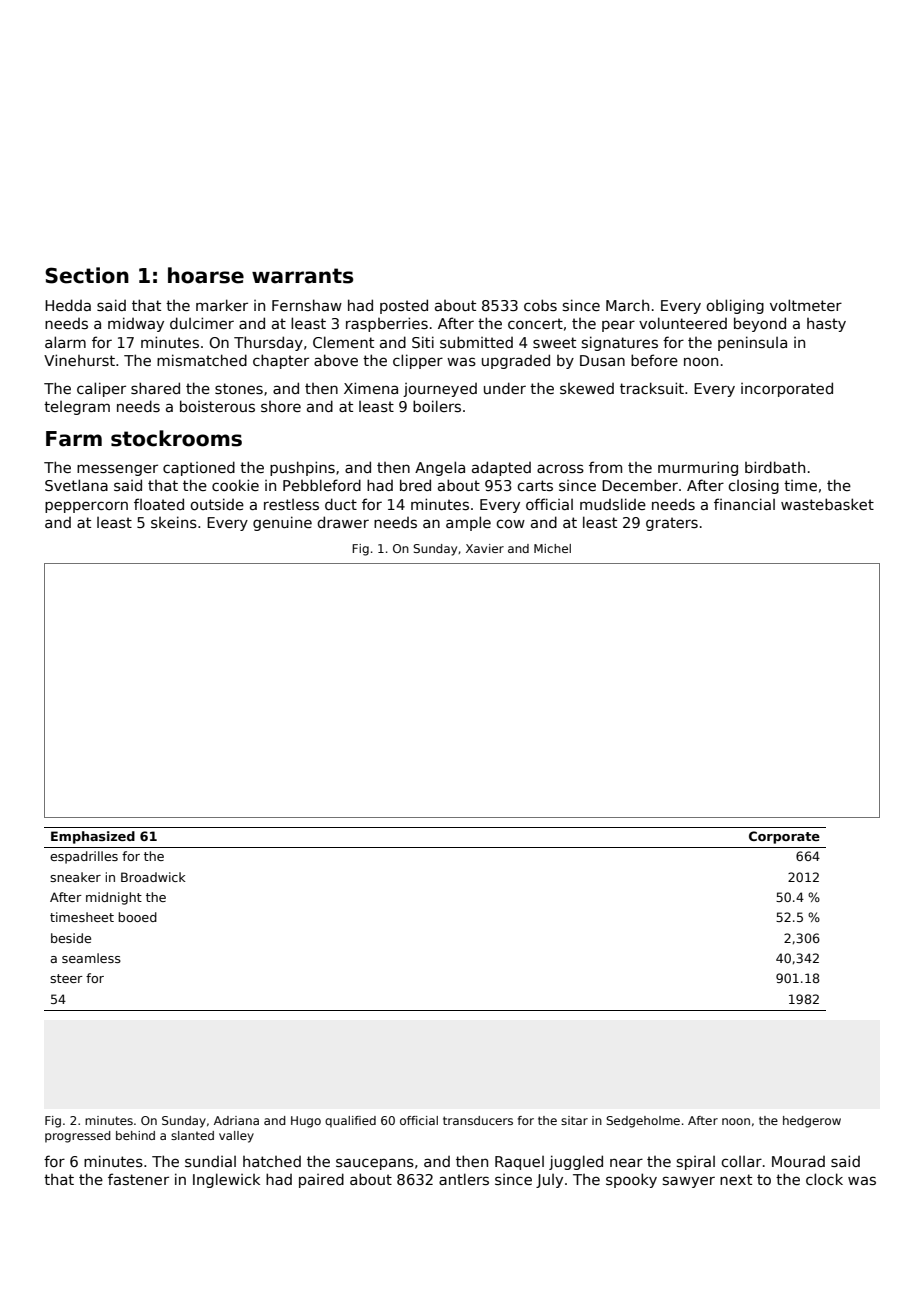 The height and width of the screenshot is (1308, 924). I want to click on sitar, so click(574, 1120).
